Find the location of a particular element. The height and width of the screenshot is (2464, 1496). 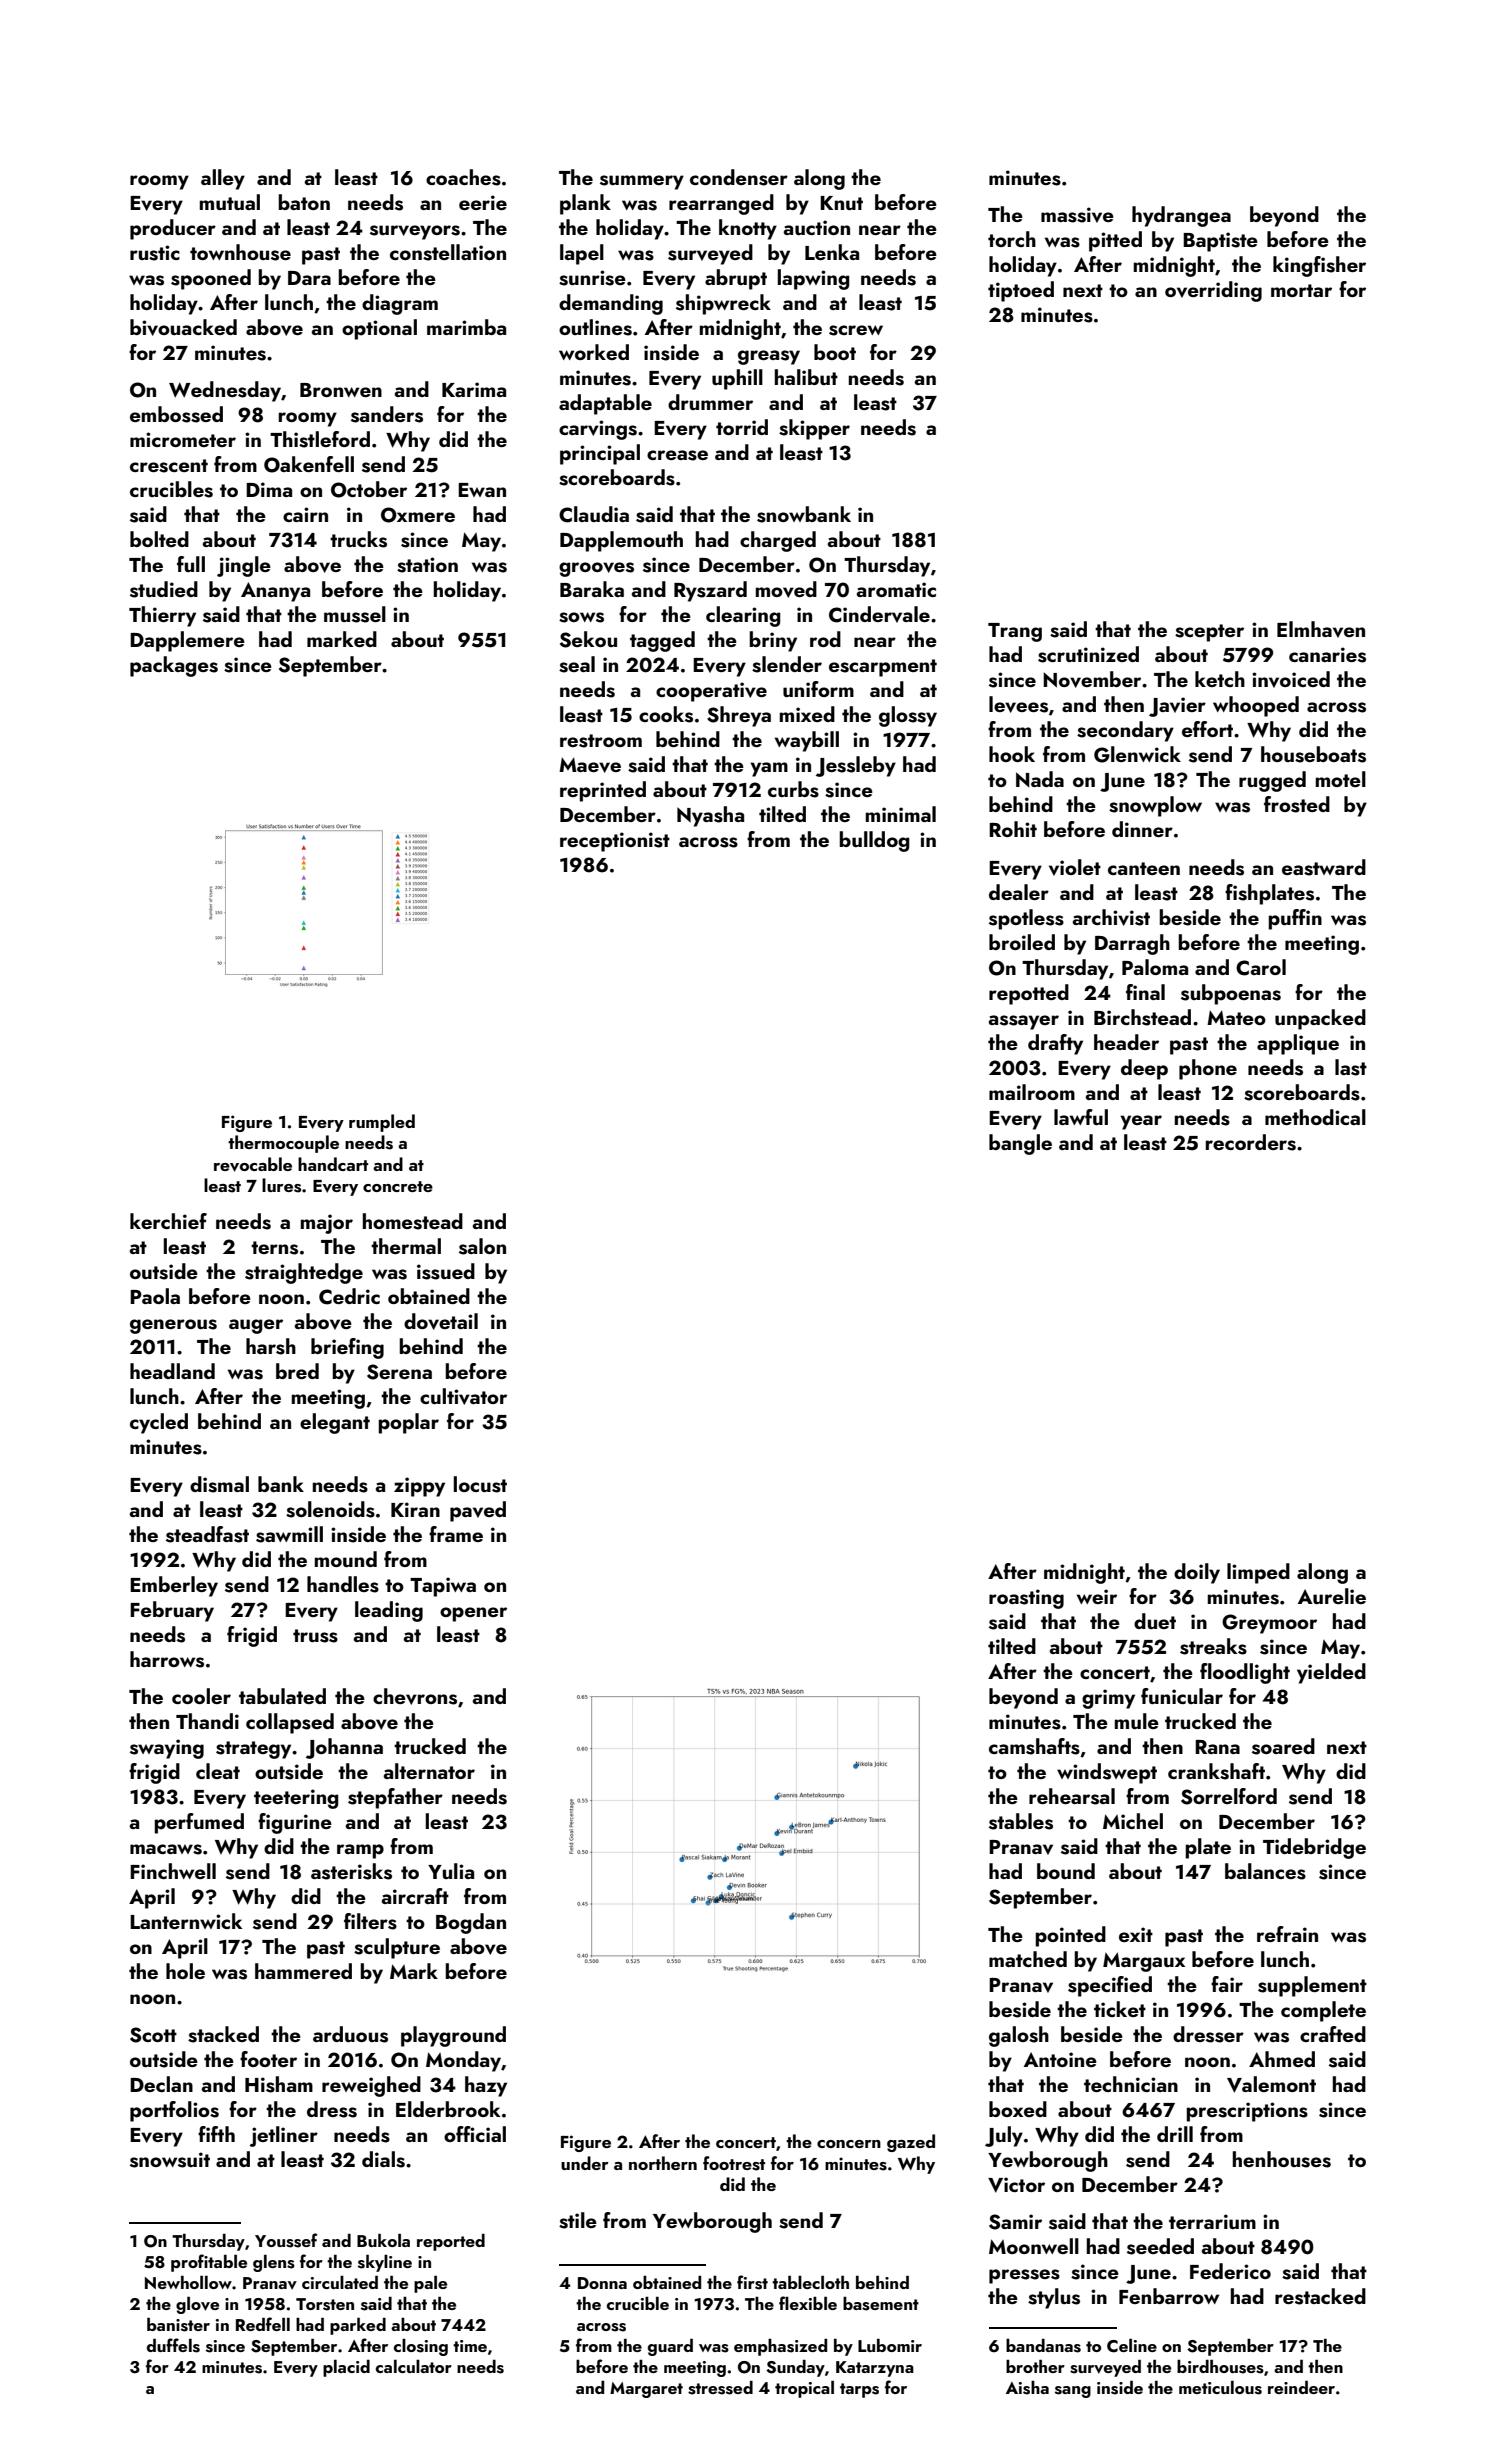

Dima is located at coordinates (269, 489).
